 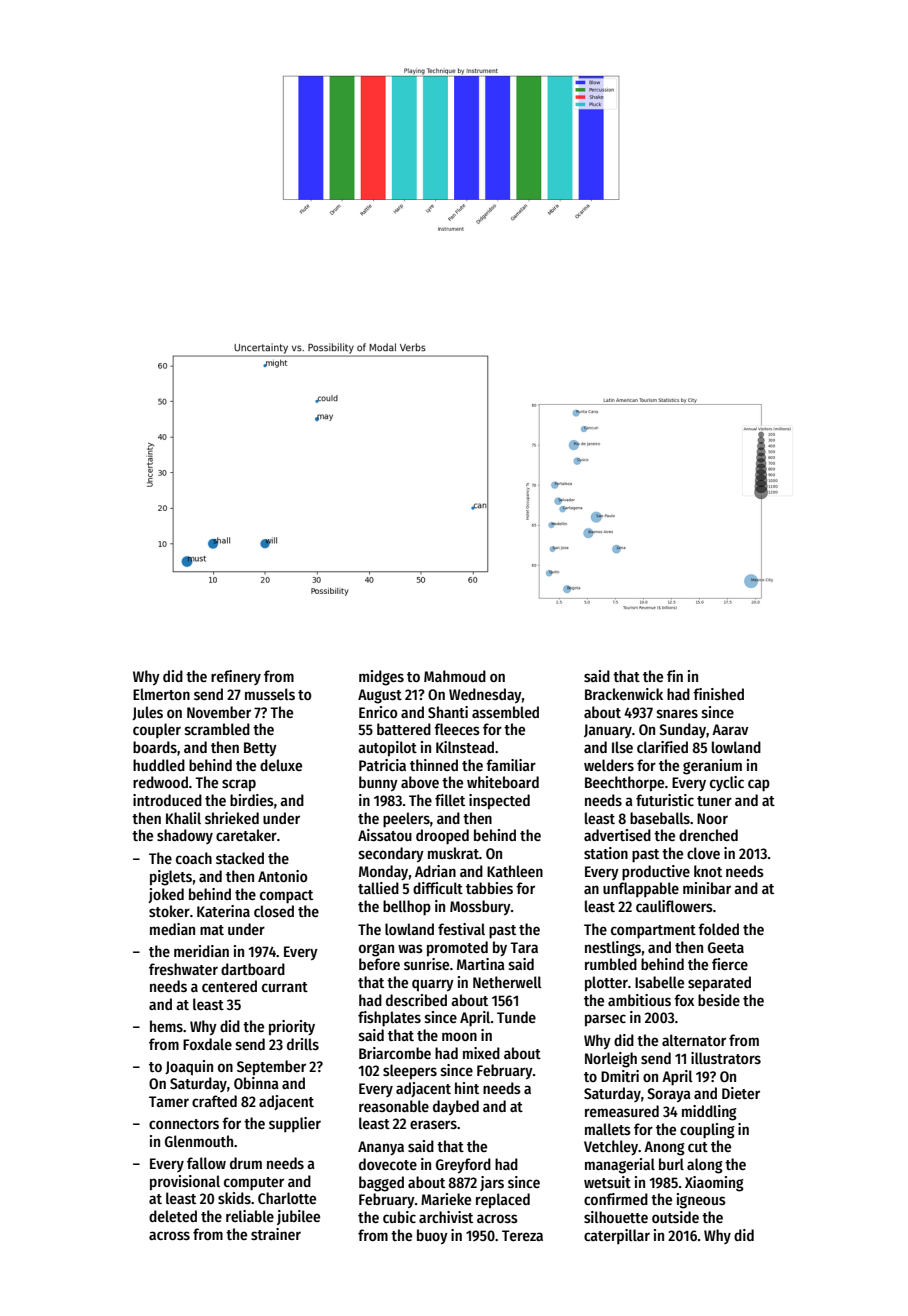 I want to click on thinned, so click(x=434, y=765).
